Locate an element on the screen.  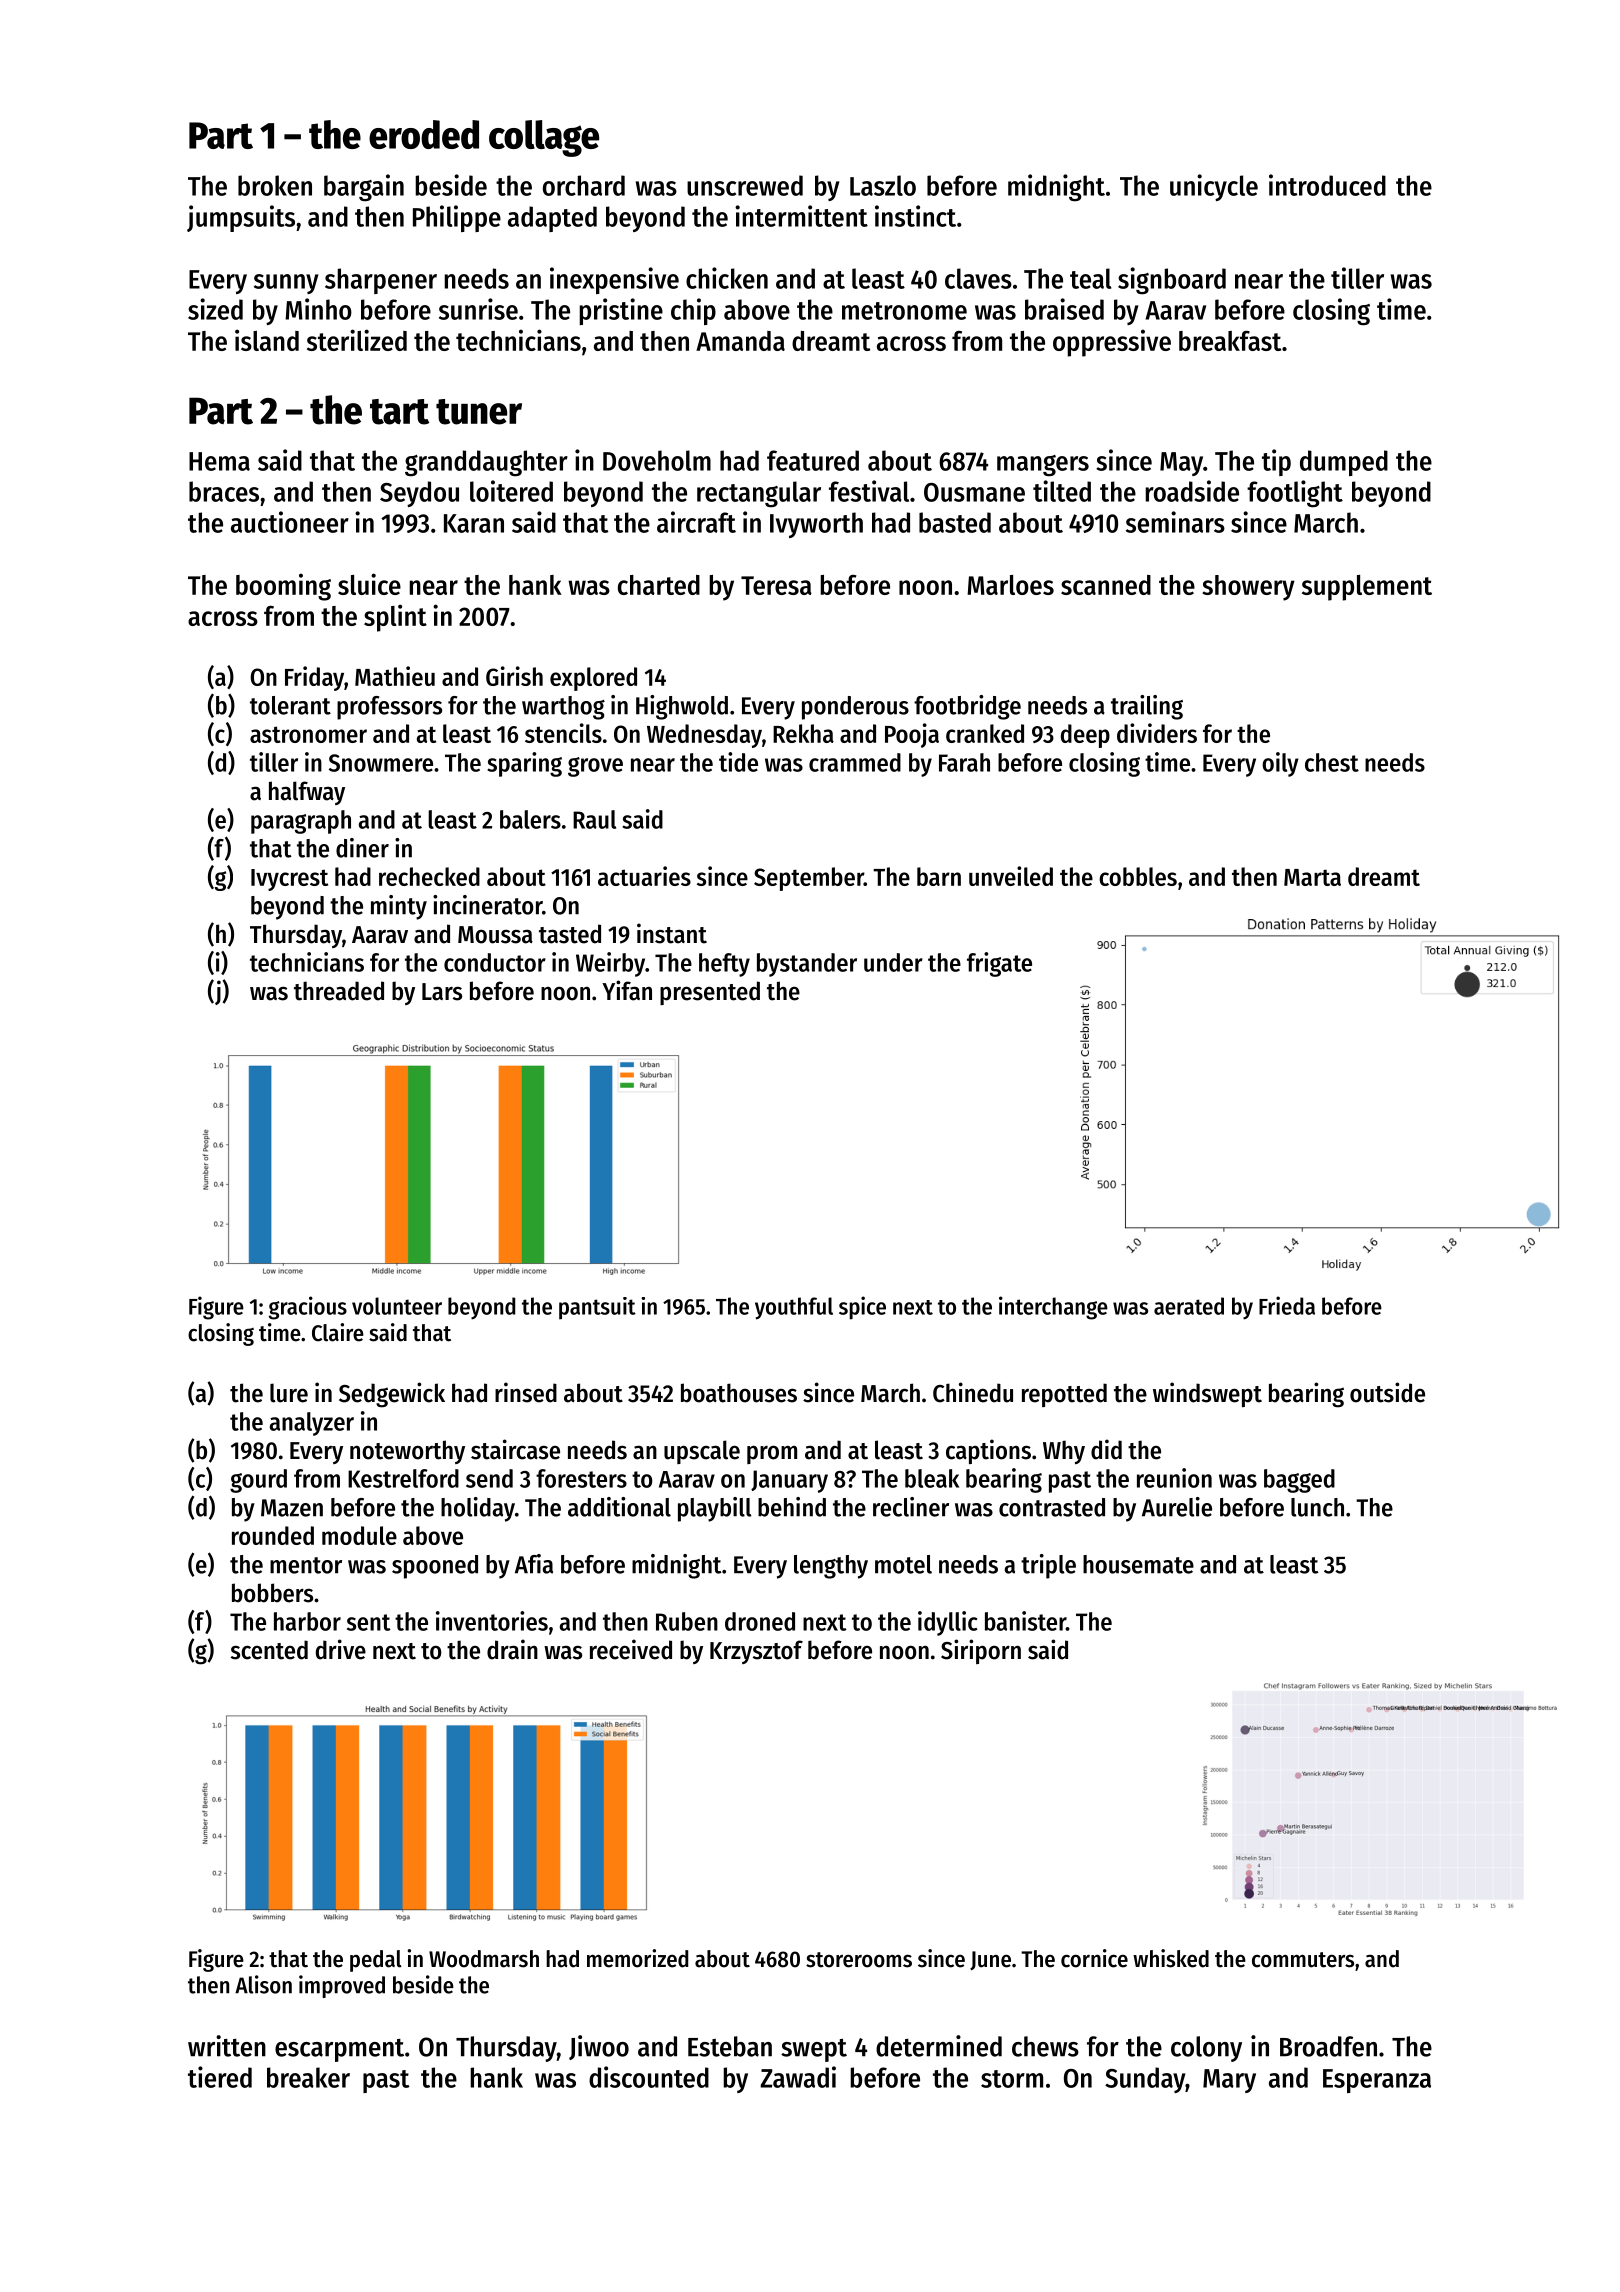
Siriporn is located at coordinates (981, 1651).
